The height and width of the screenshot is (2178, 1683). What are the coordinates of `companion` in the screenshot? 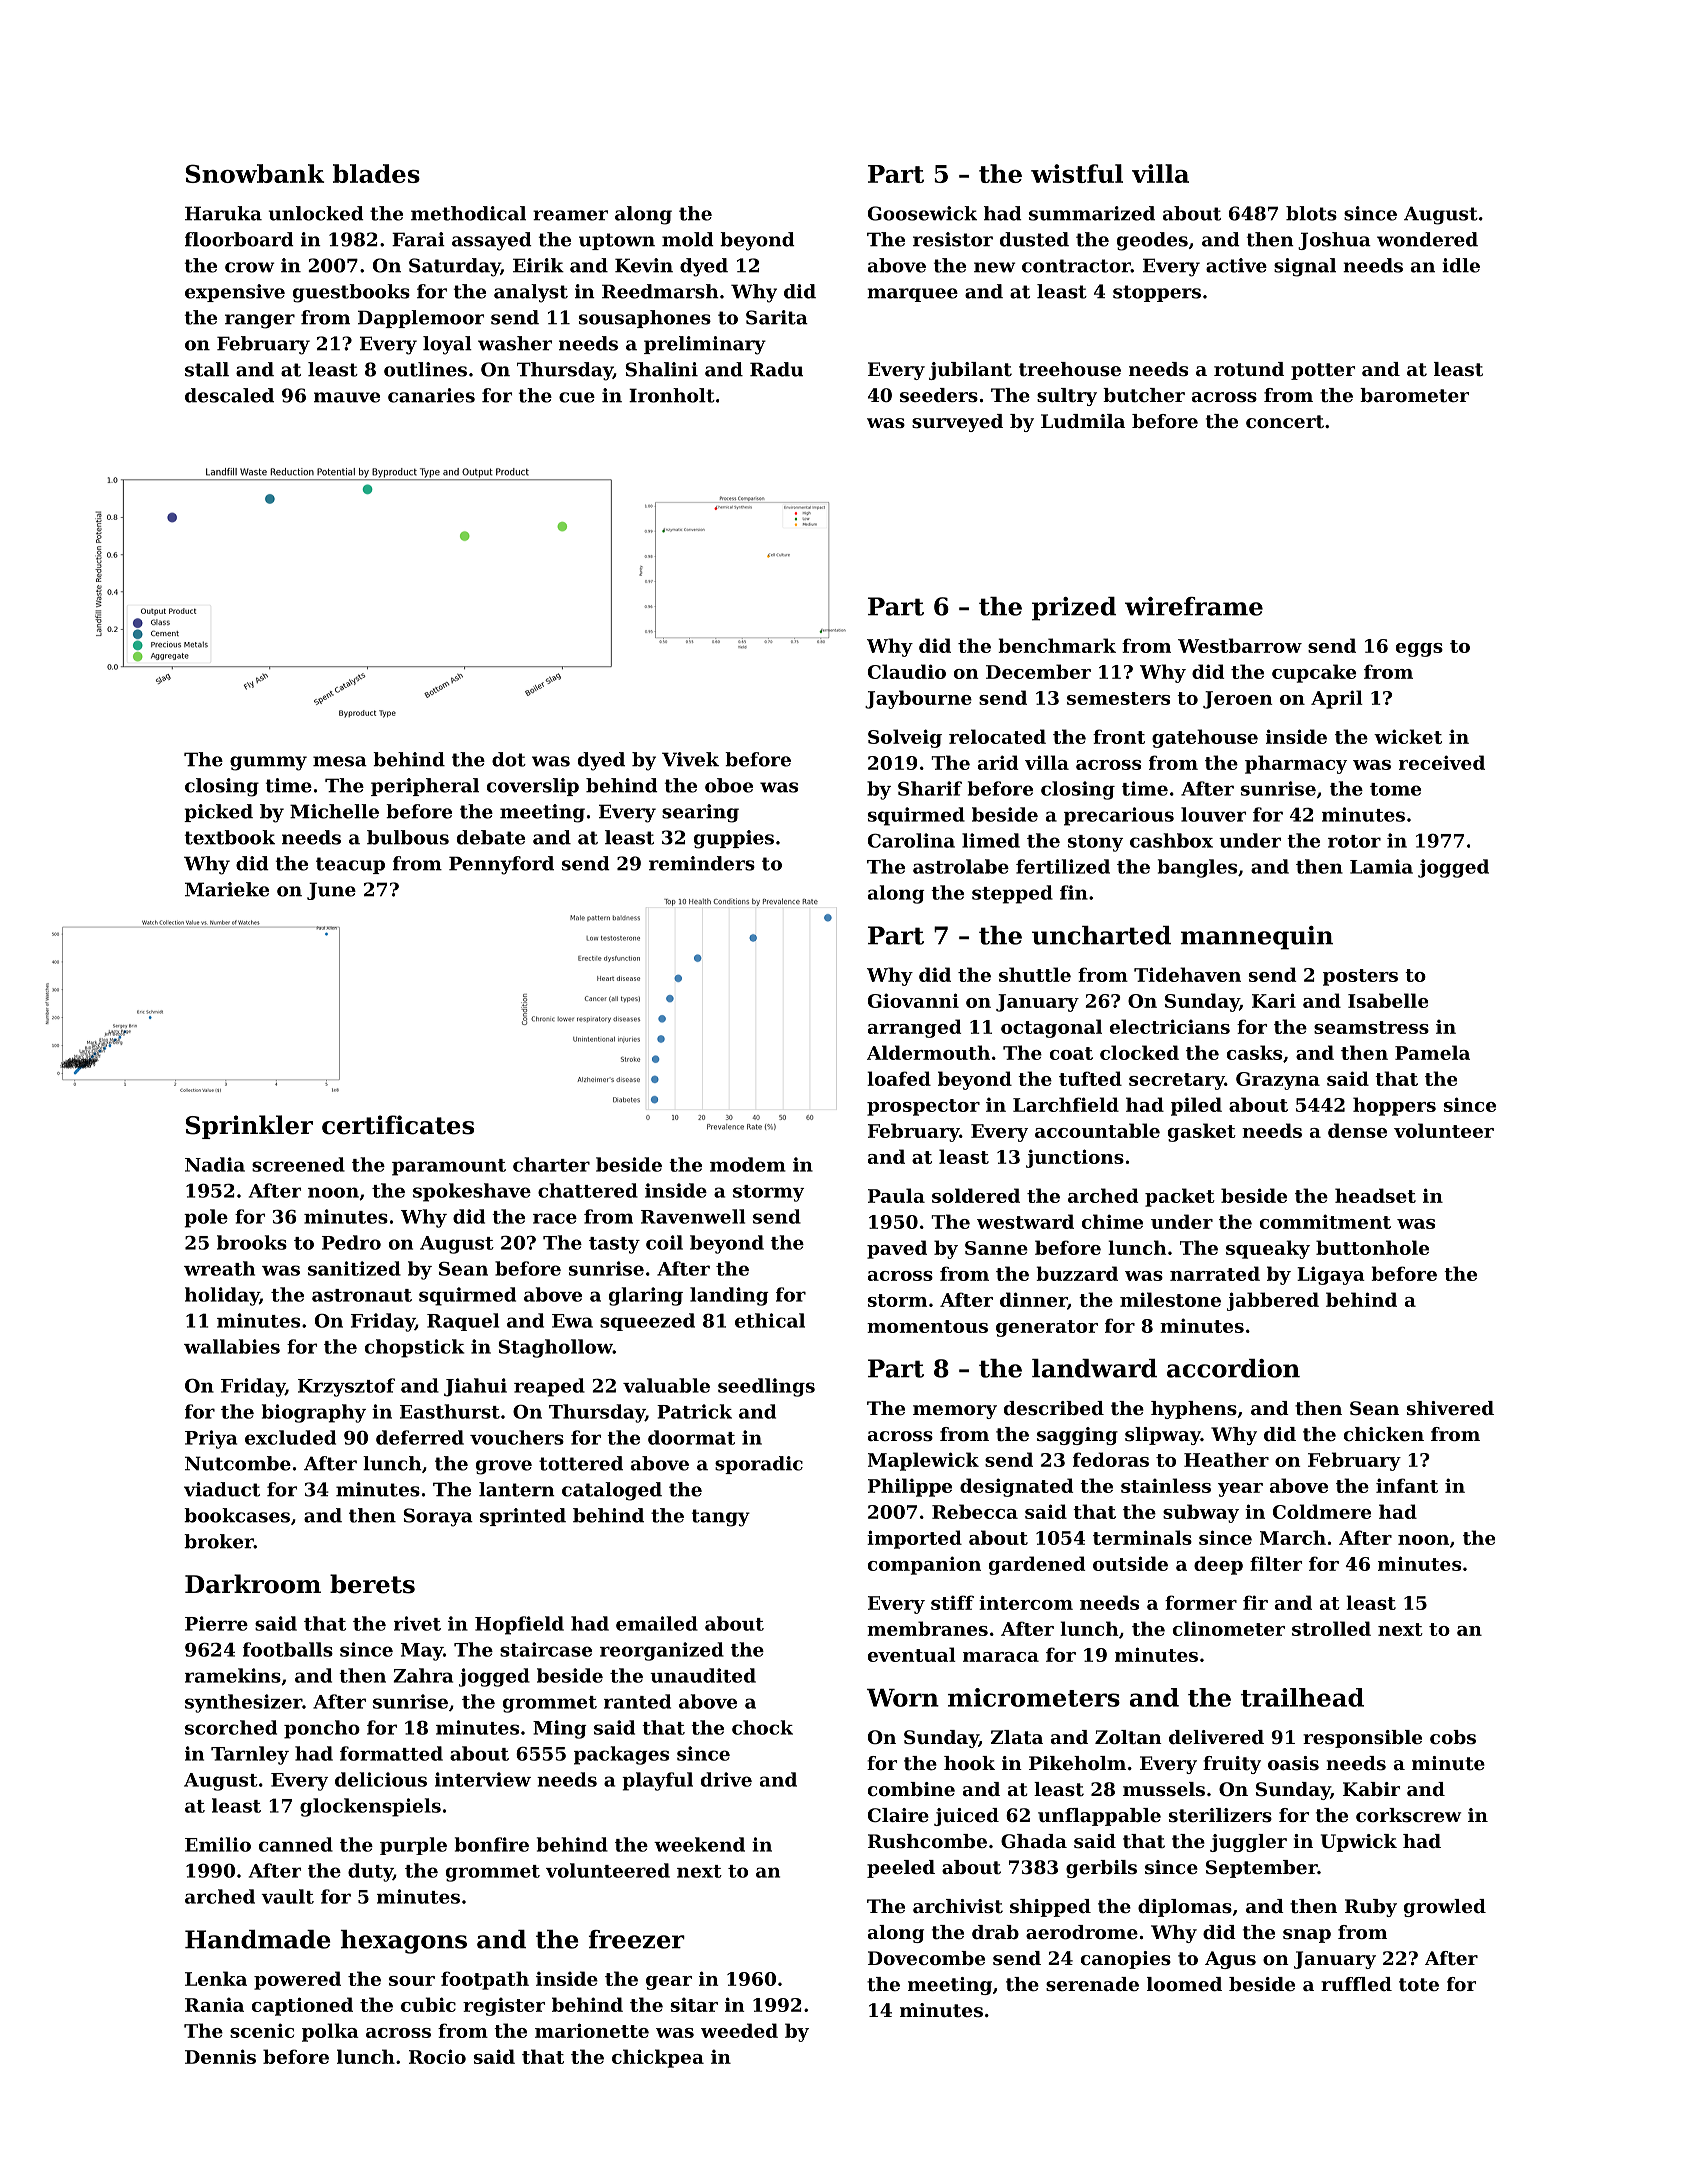 It's located at (924, 1565).
